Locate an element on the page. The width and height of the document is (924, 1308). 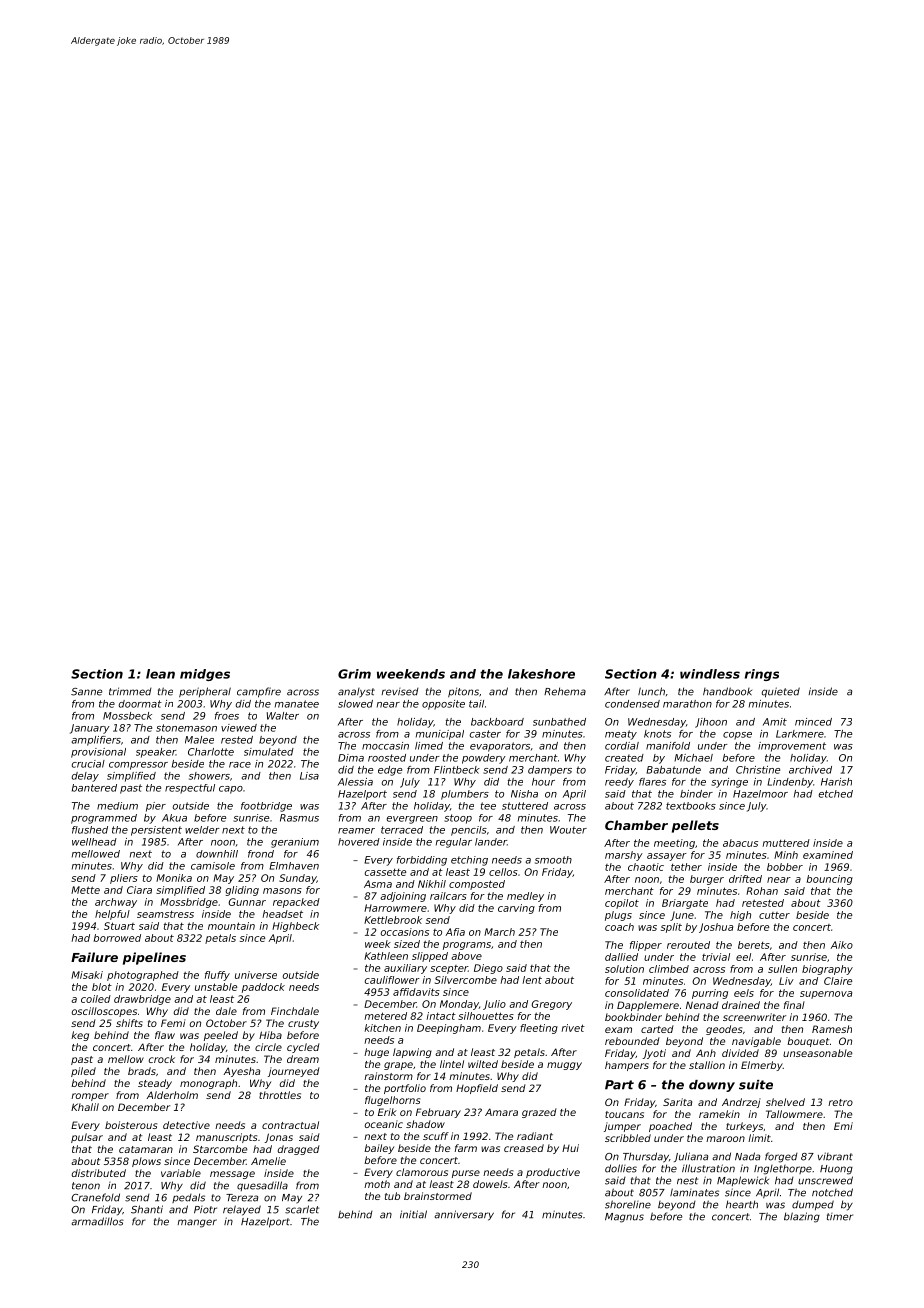
muttered is located at coordinates (786, 843).
